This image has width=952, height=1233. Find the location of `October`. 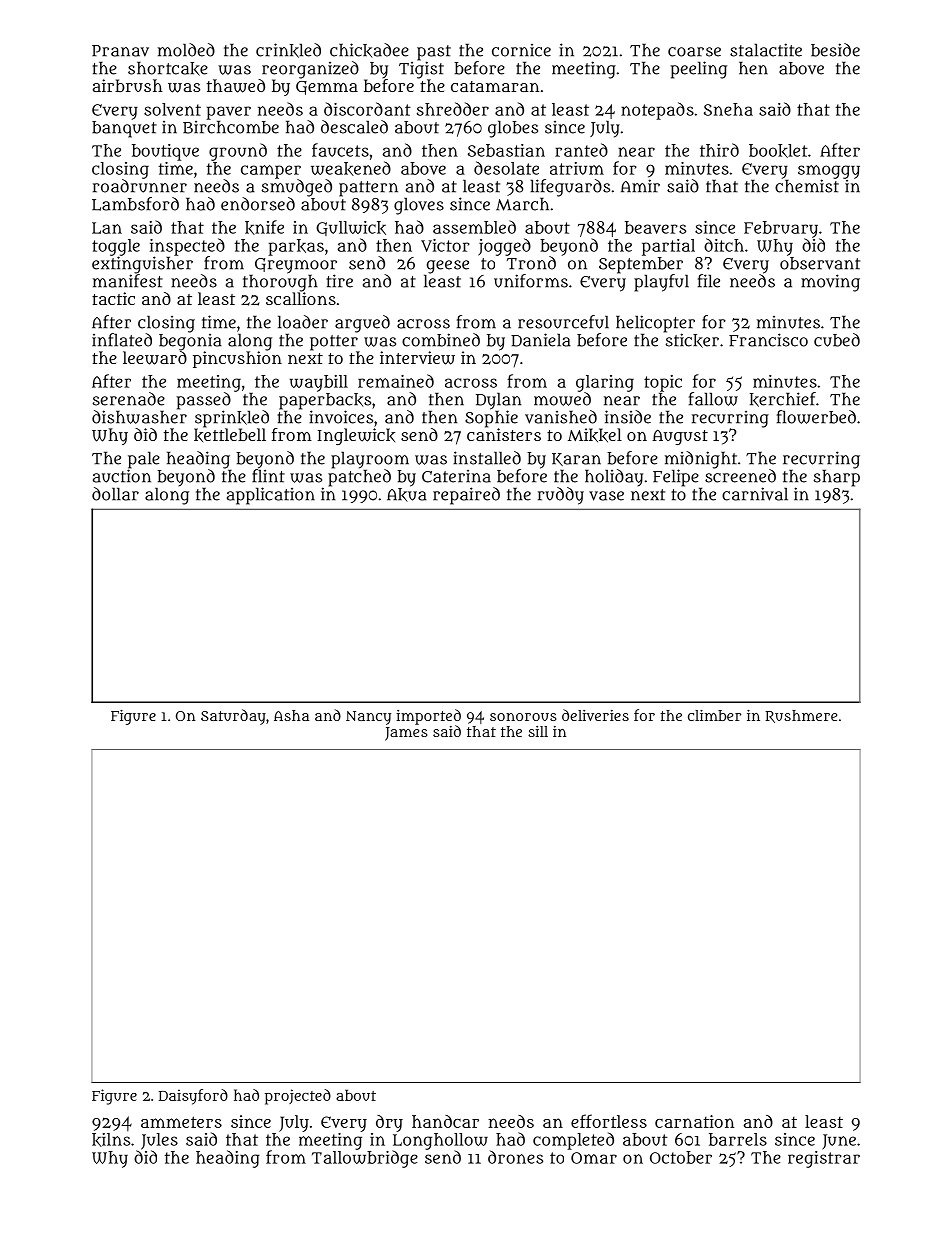

October is located at coordinates (681, 1157).
